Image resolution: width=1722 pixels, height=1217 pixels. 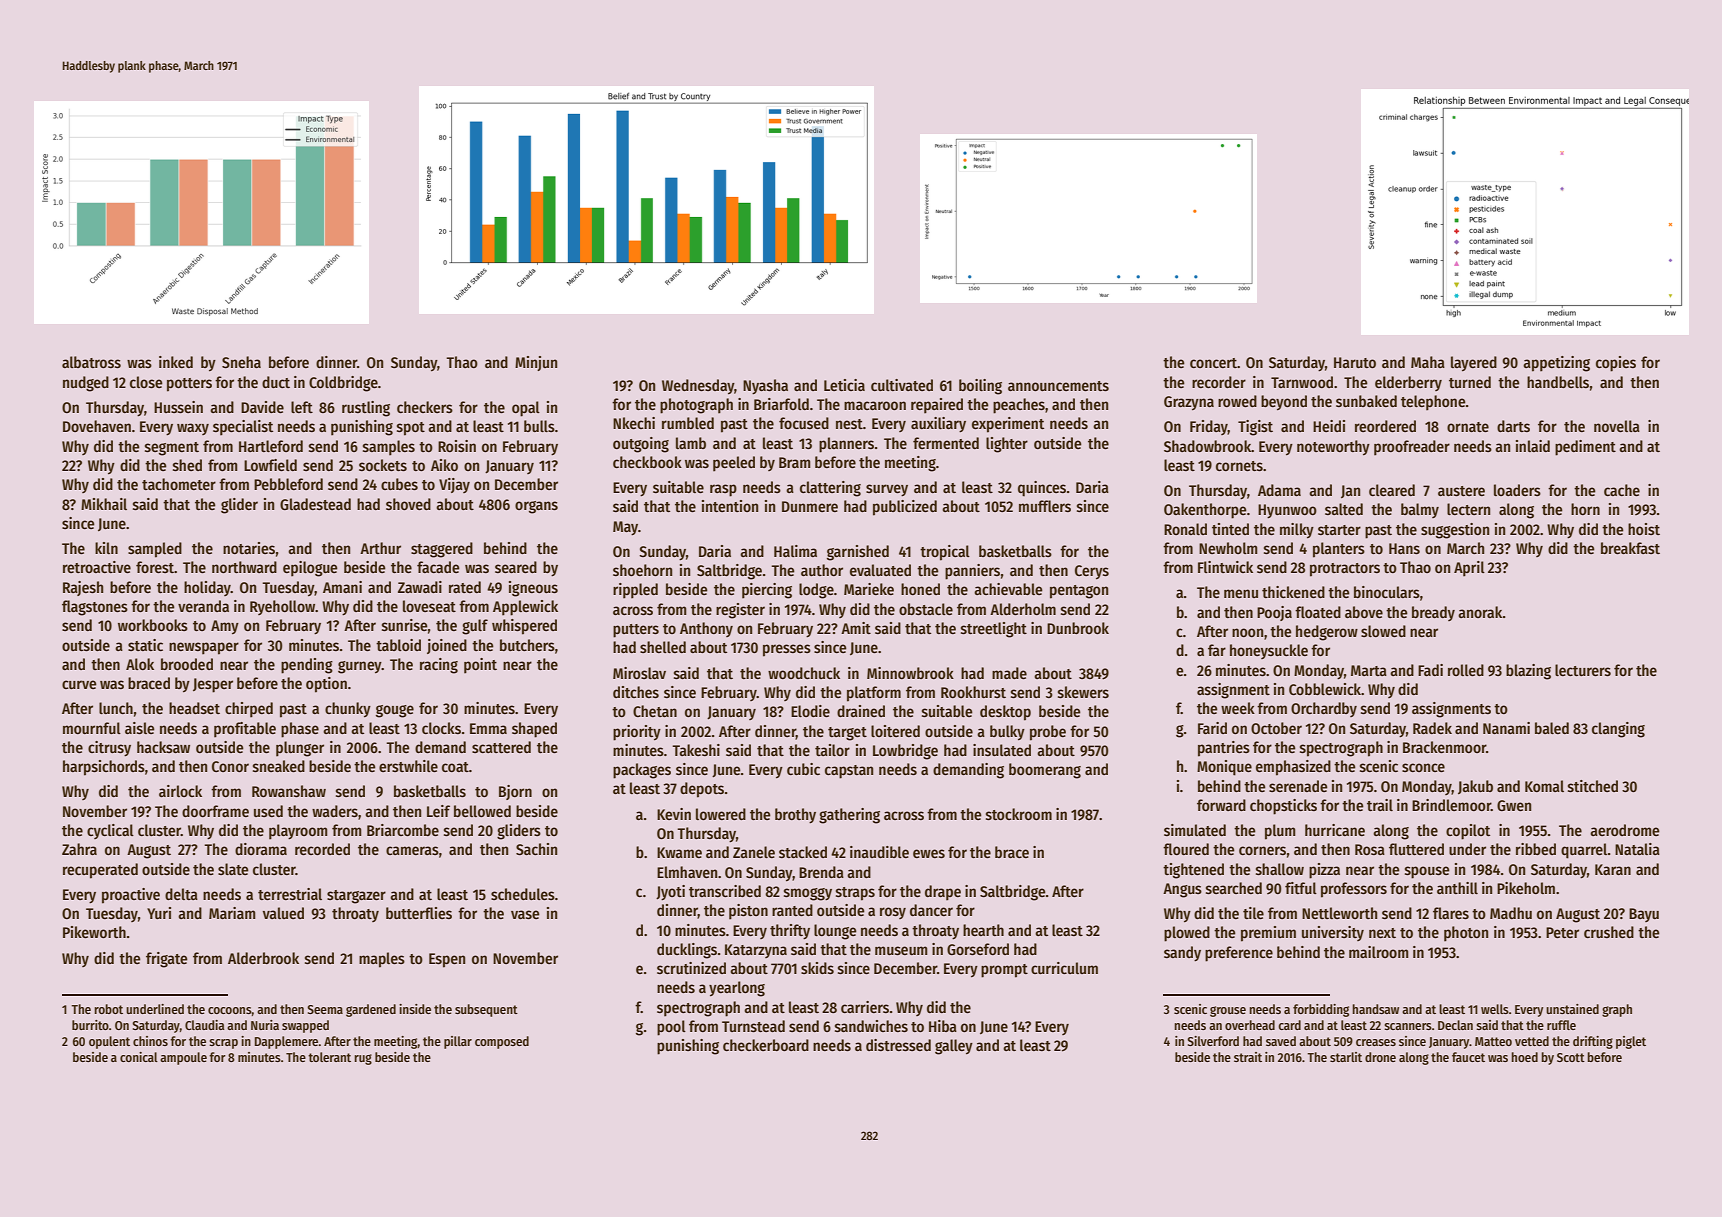 What do you see at coordinates (193, 429) in the screenshot?
I see `waxy` at bounding box center [193, 429].
